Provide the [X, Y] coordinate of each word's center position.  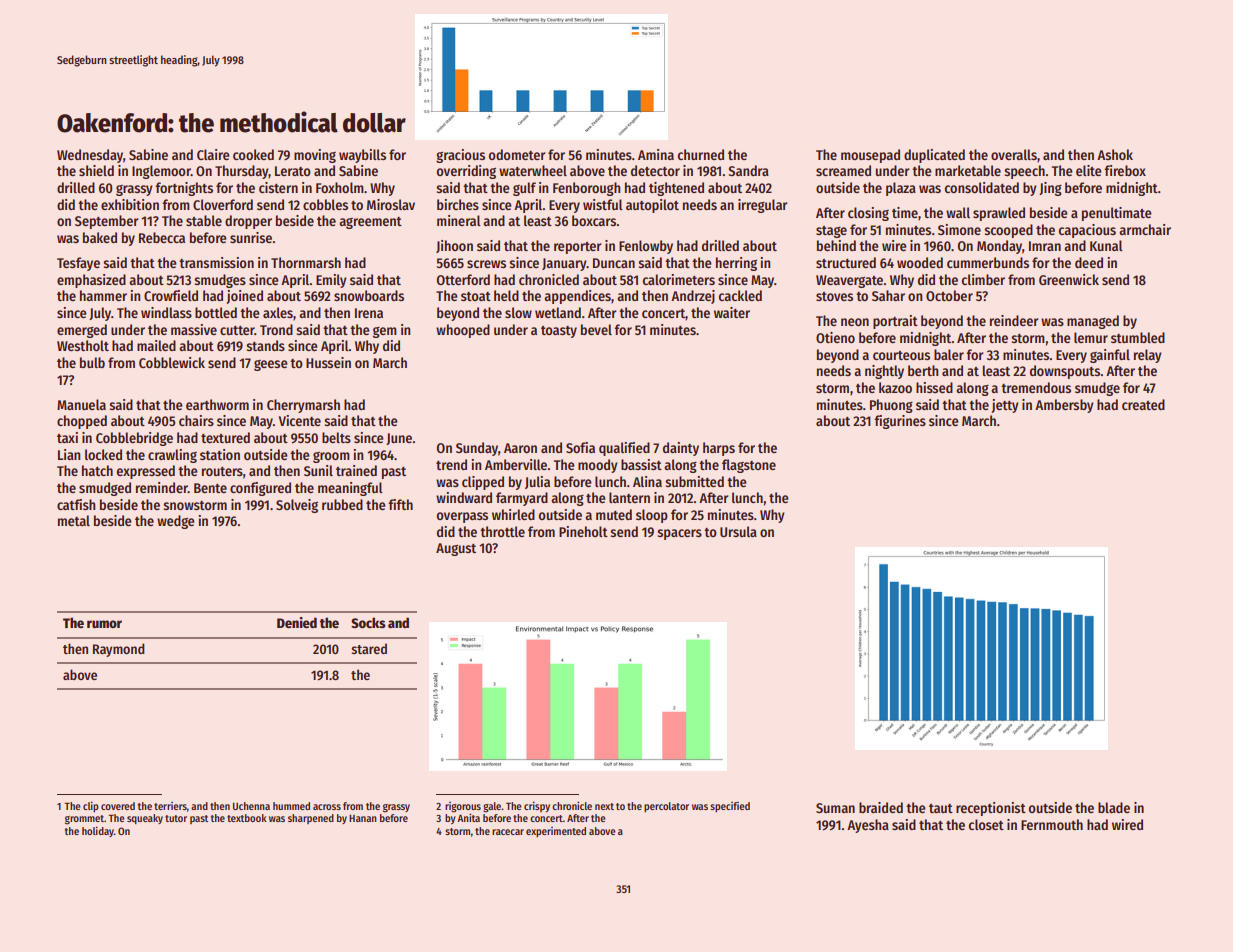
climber [983, 279]
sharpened [311, 819]
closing [868, 214]
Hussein [328, 362]
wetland [558, 312]
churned [701, 154]
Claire [213, 154]
